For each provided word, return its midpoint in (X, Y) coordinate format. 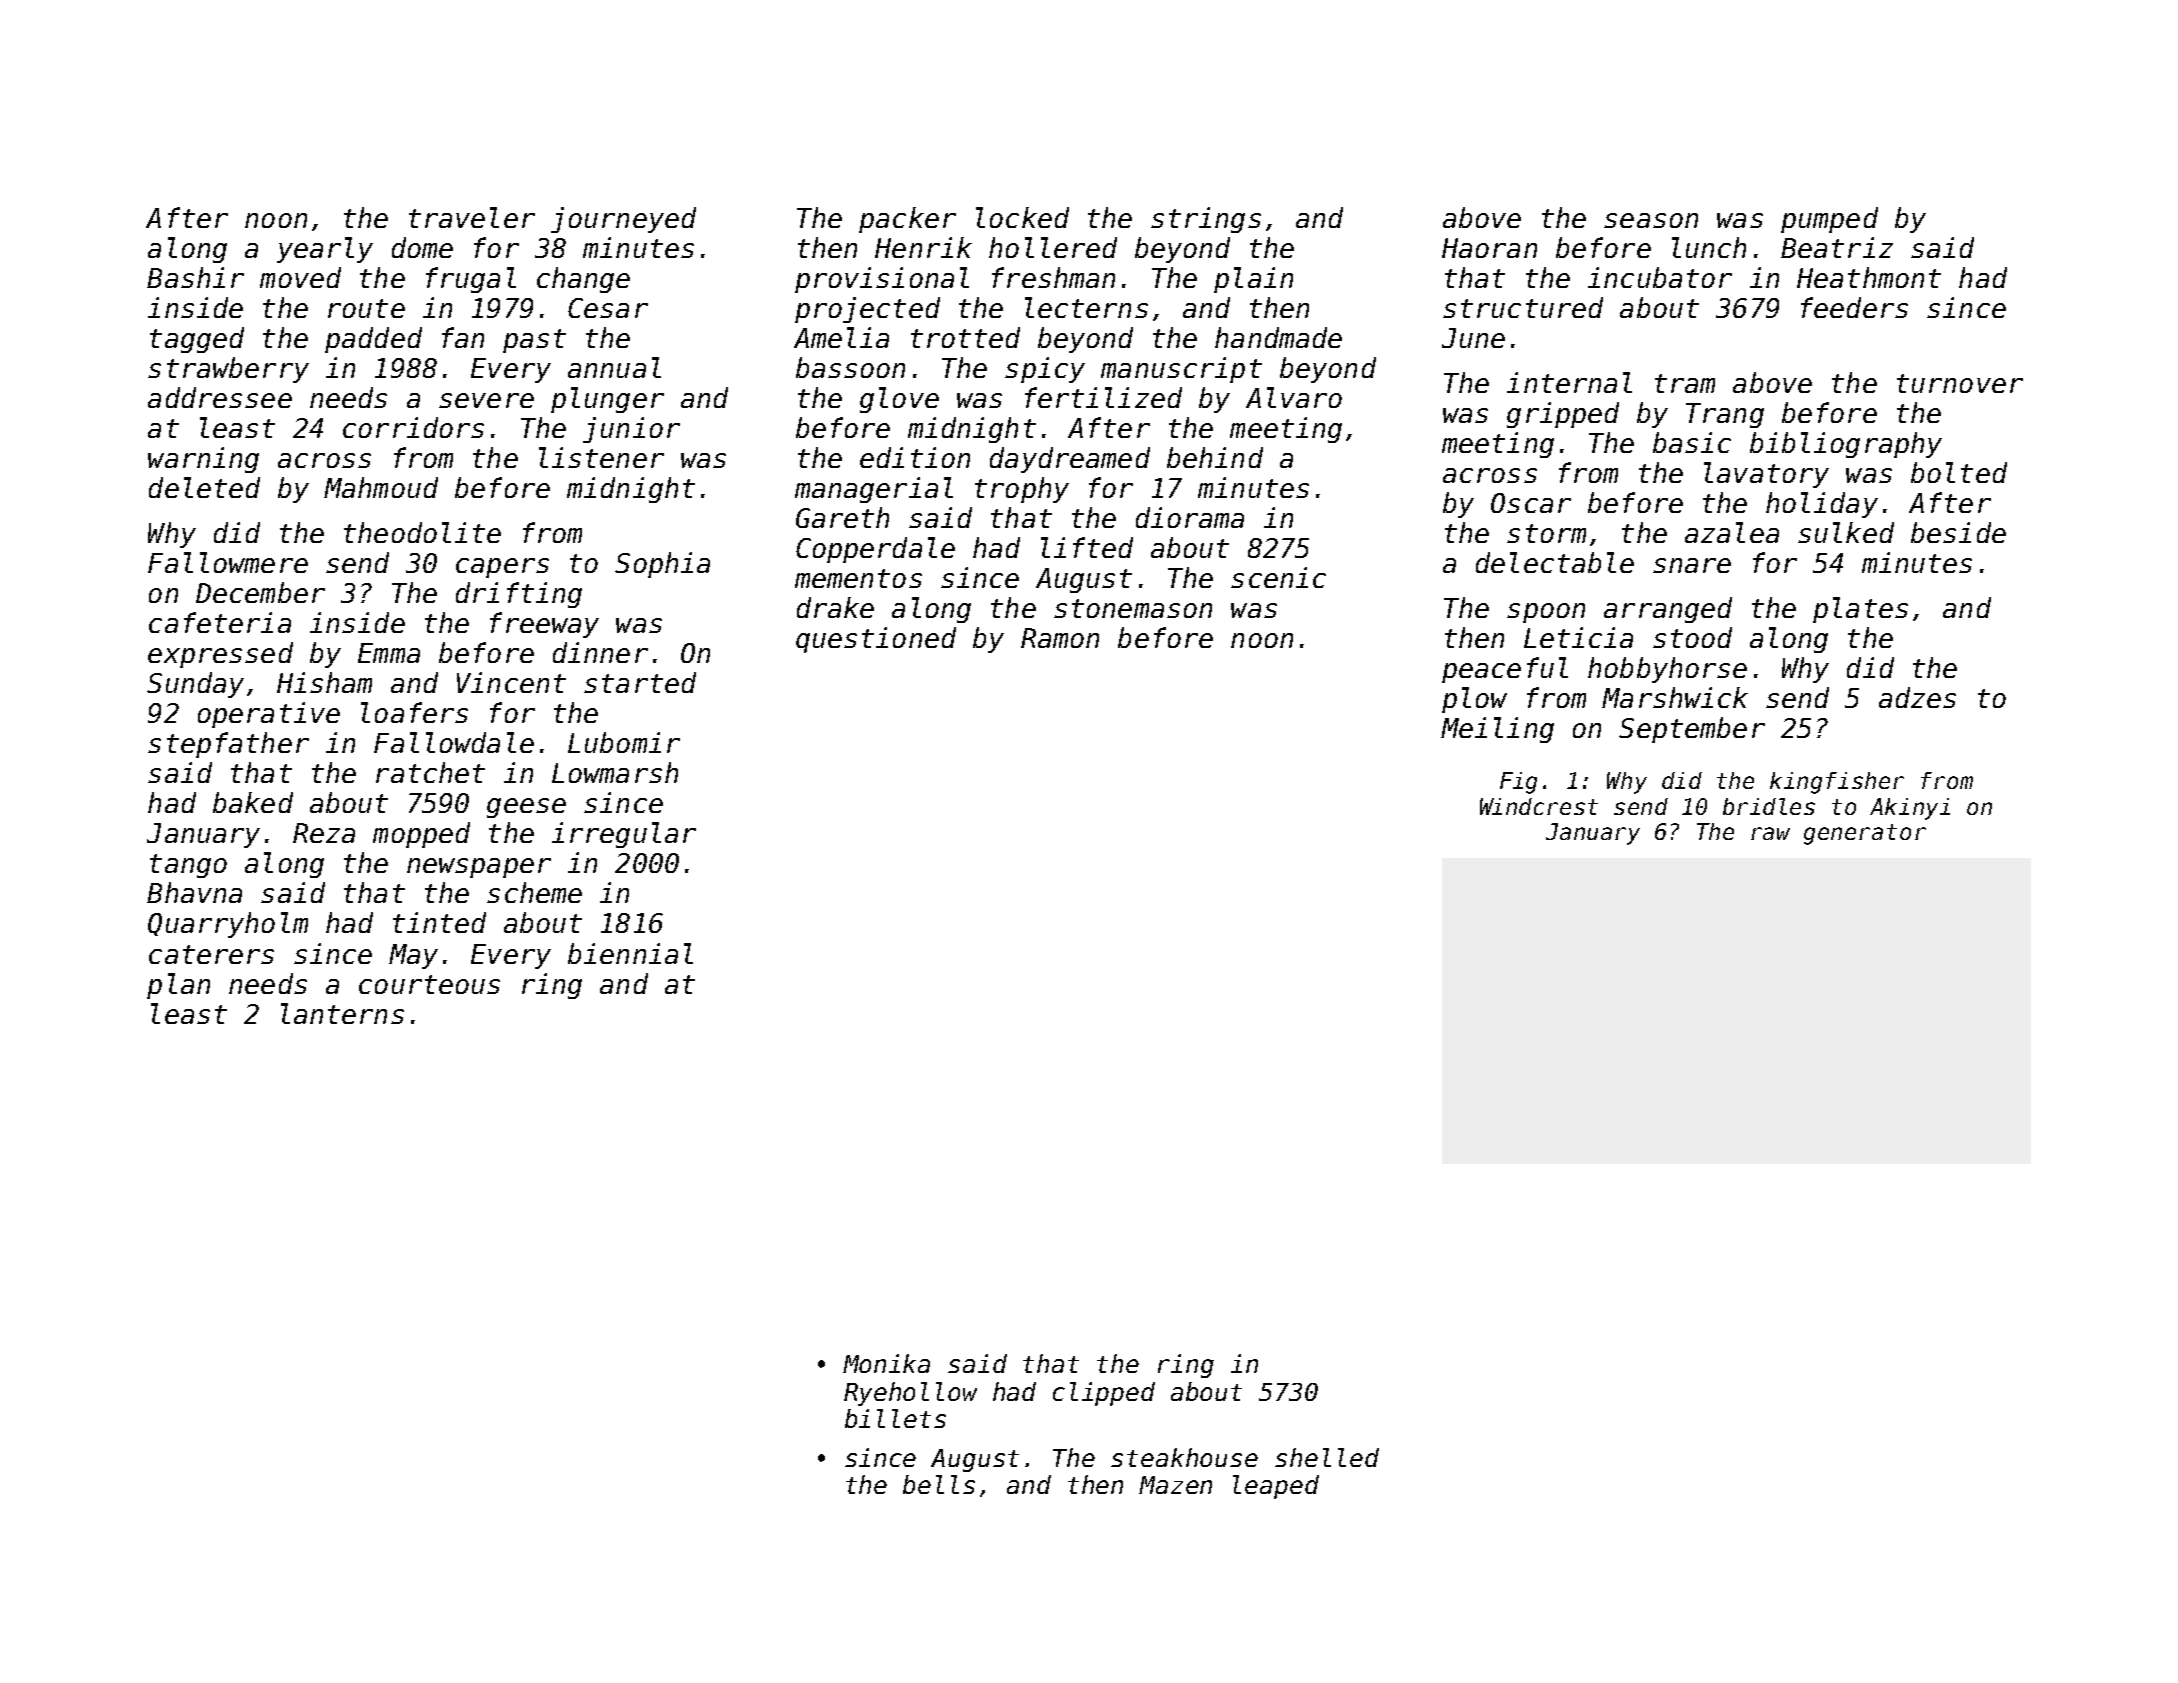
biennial (630, 953)
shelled (1327, 1457)
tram (1685, 383)
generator (1865, 834)
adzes (1917, 697)
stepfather (228, 745)
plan (178, 986)
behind (1215, 457)
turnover (1960, 383)
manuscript (1181, 370)
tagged (197, 340)
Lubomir (624, 742)
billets (895, 1418)
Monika (886, 1363)
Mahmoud (381, 487)
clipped (1104, 1394)
